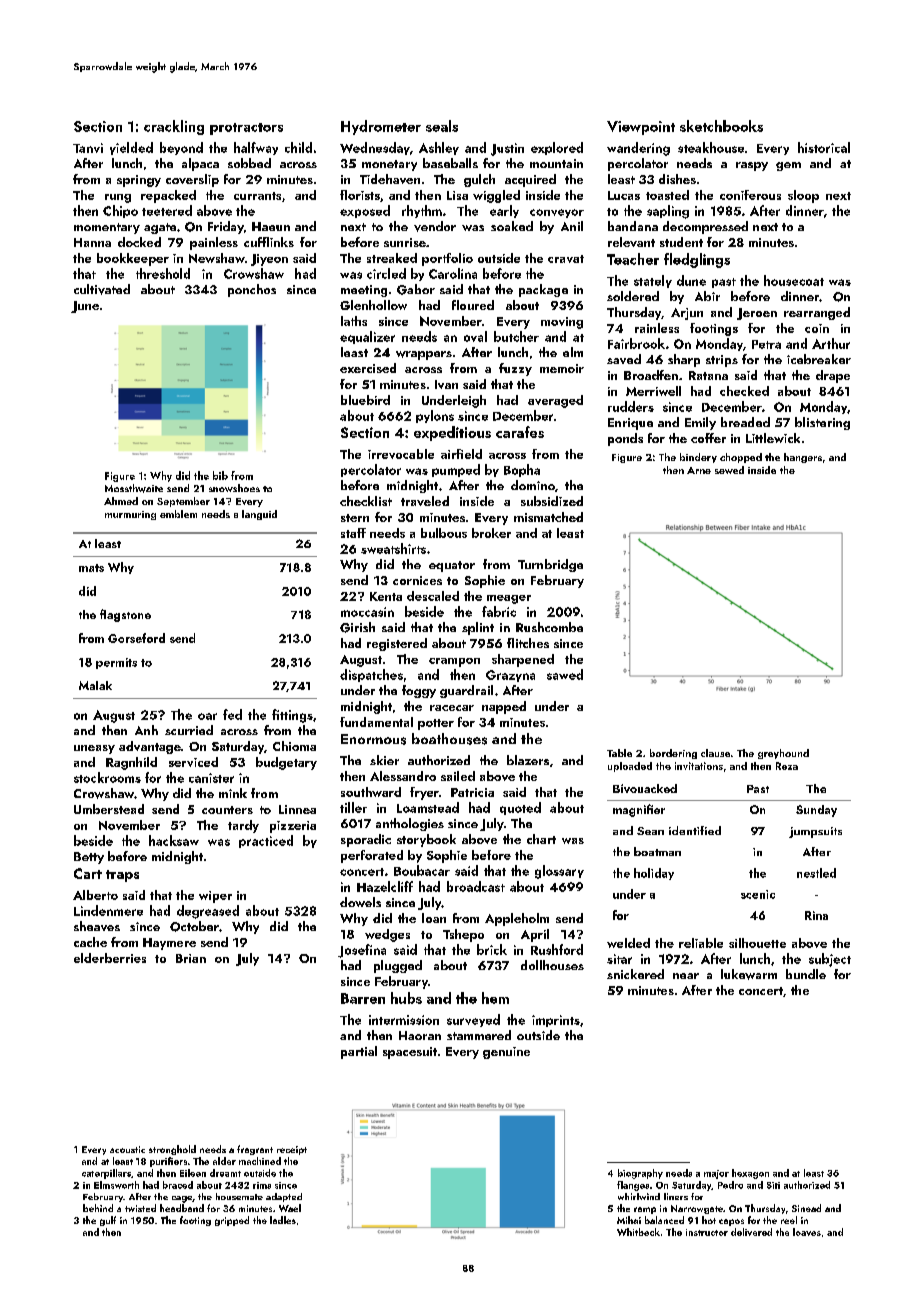 This document has width=924, height=1308. What do you see at coordinates (566, 259) in the document?
I see `cravat` at bounding box center [566, 259].
